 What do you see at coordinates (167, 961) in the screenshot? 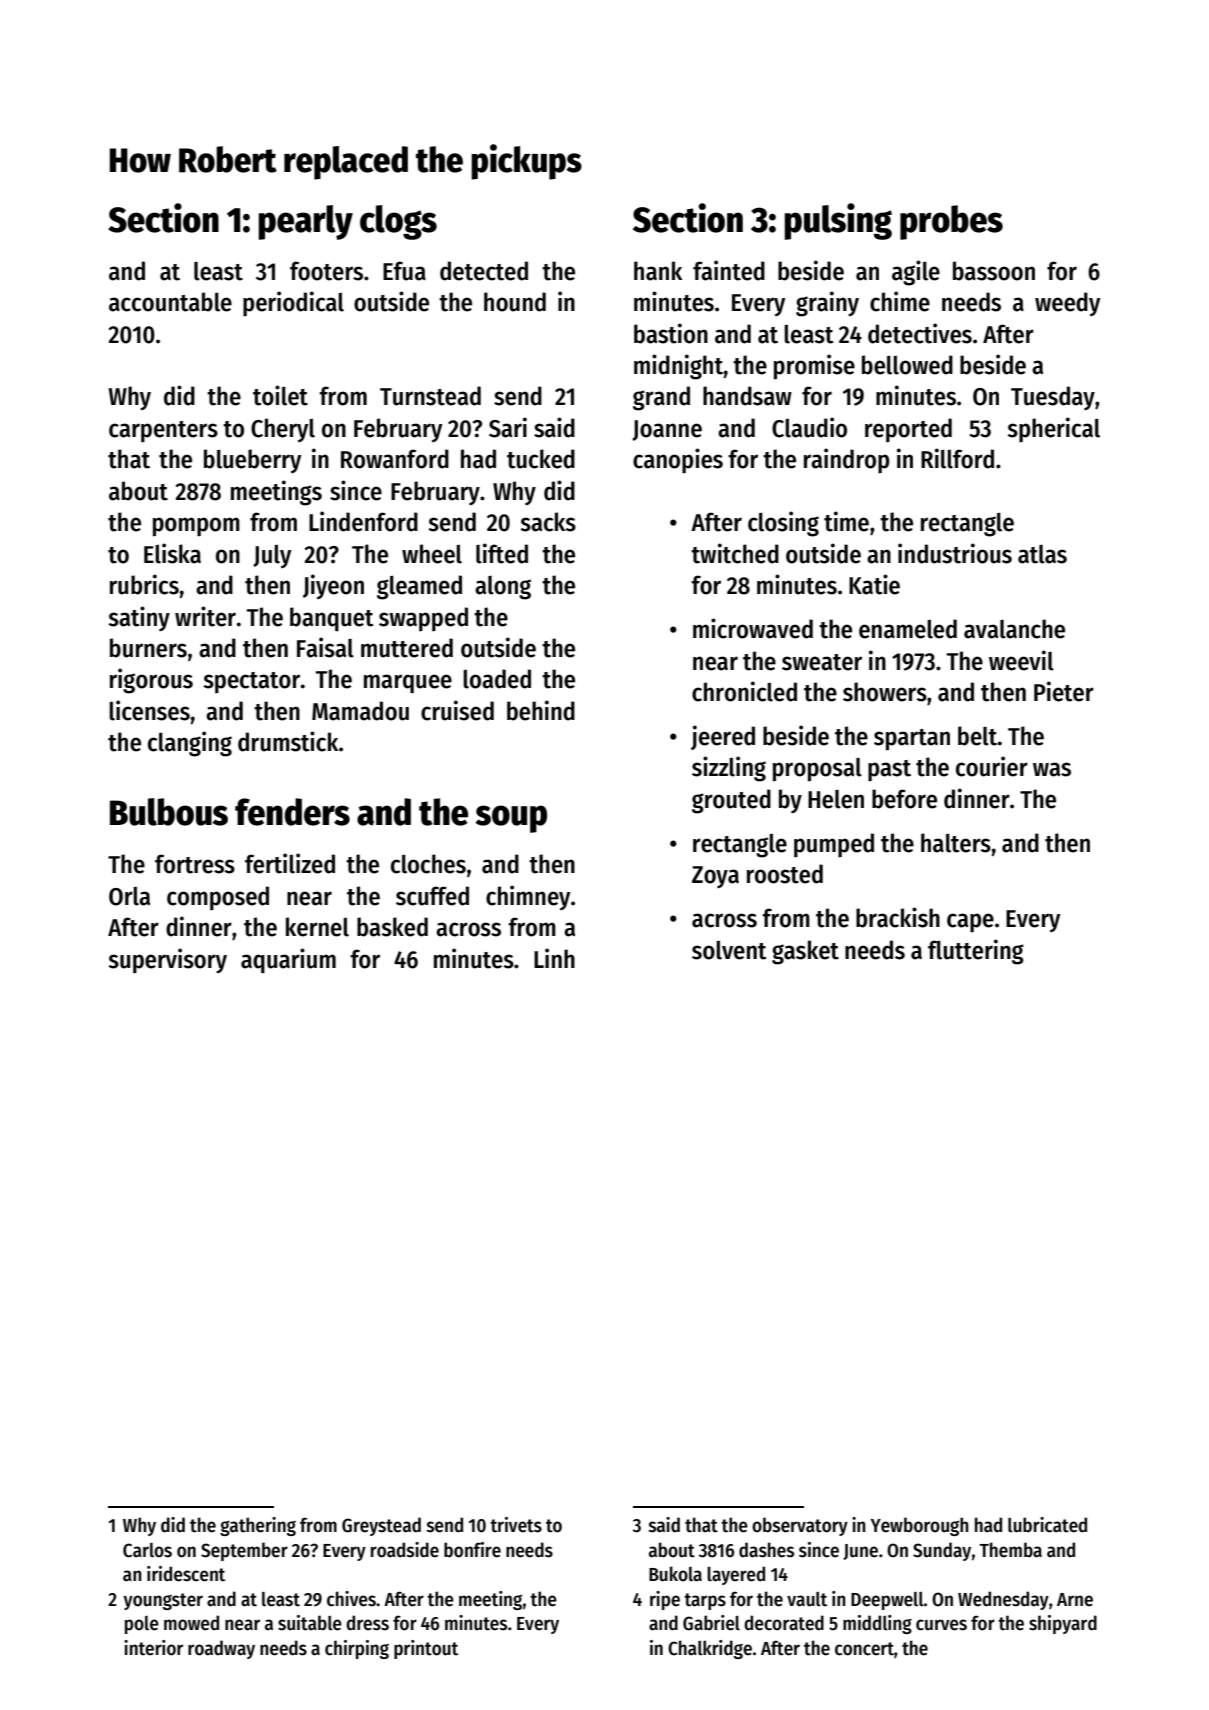
I see `supervisory` at bounding box center [167, 961].
